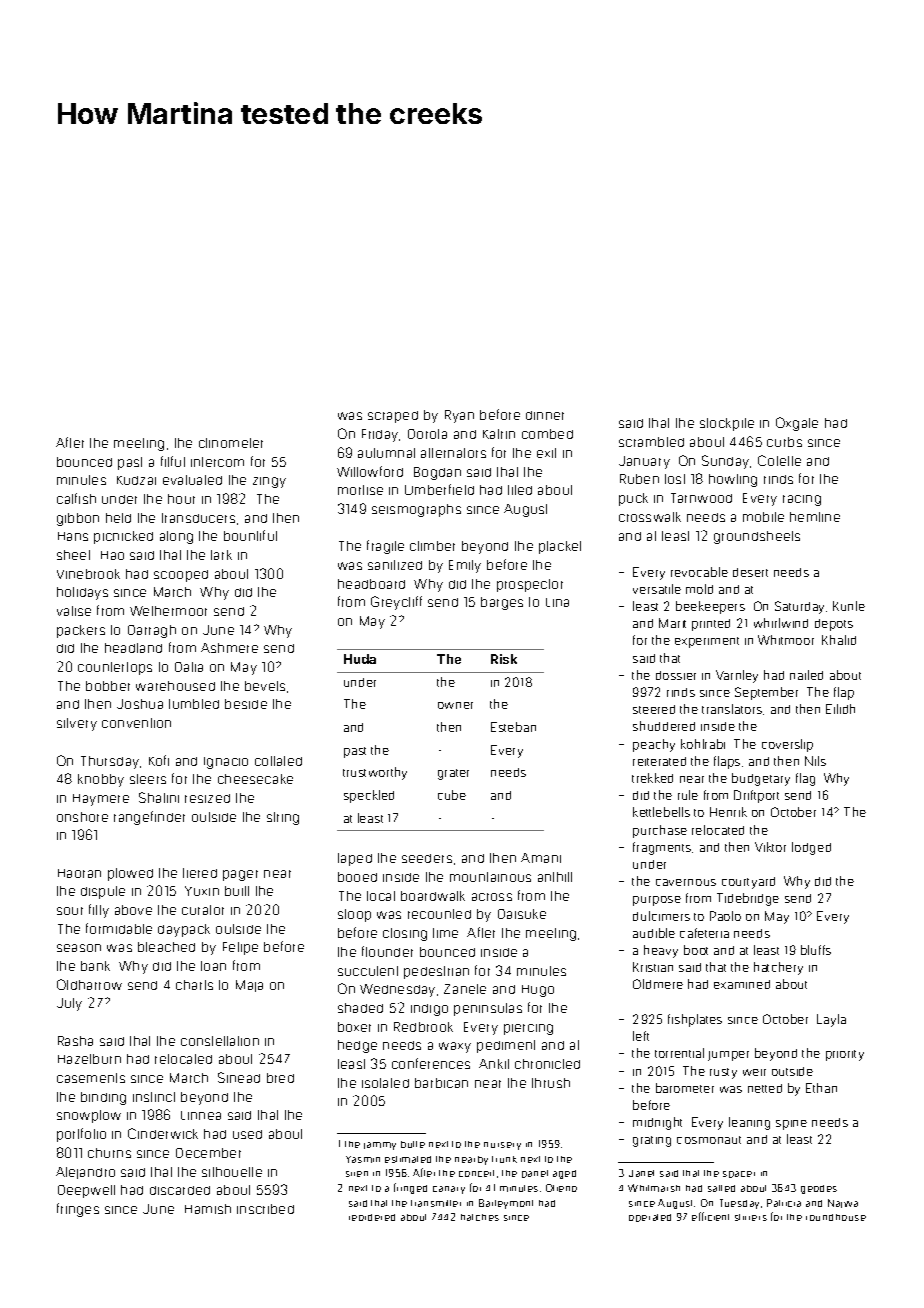 The image size is (924, 1308). I want to click on Hugo, so click(538, 991).
